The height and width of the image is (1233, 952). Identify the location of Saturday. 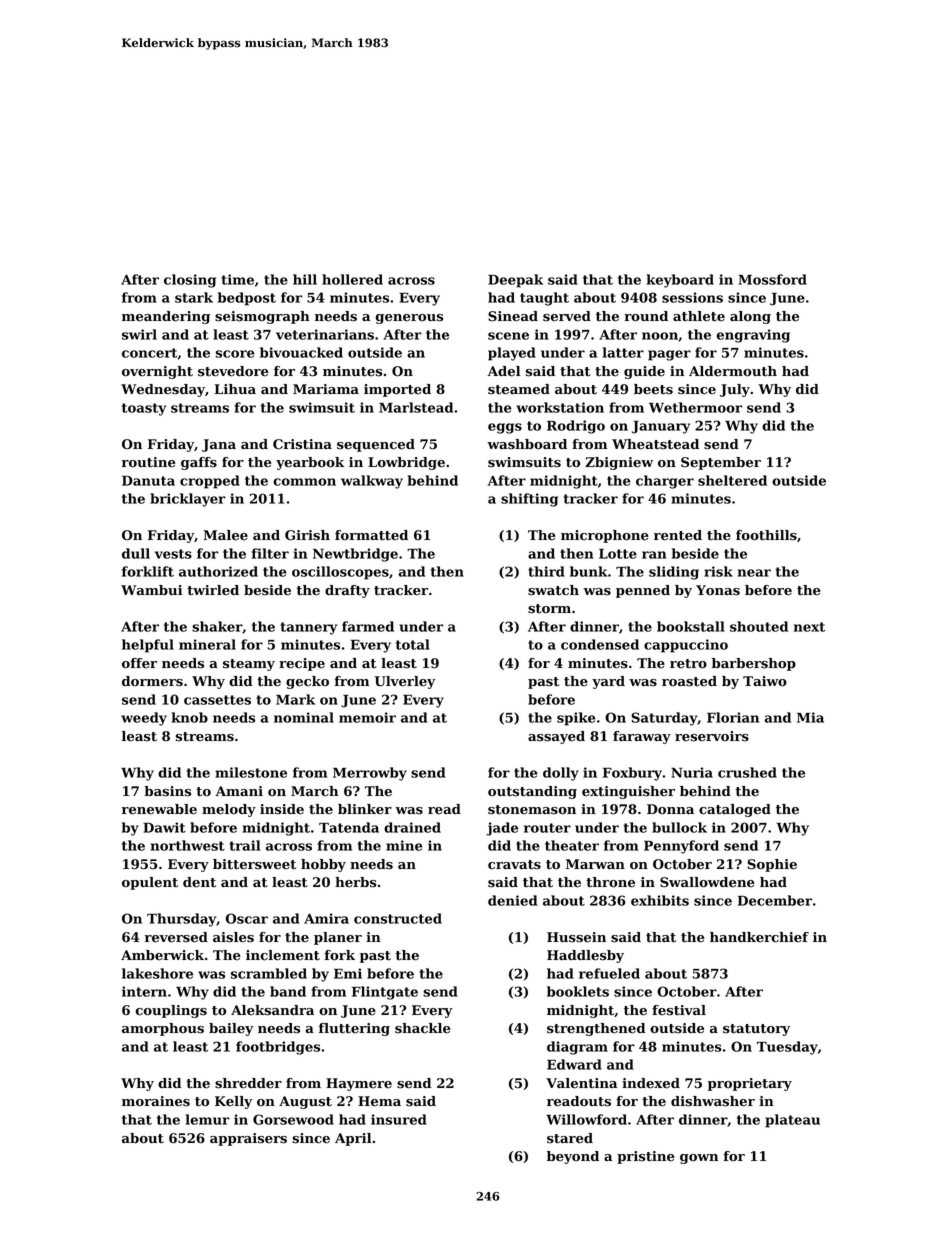
(664, 719).
